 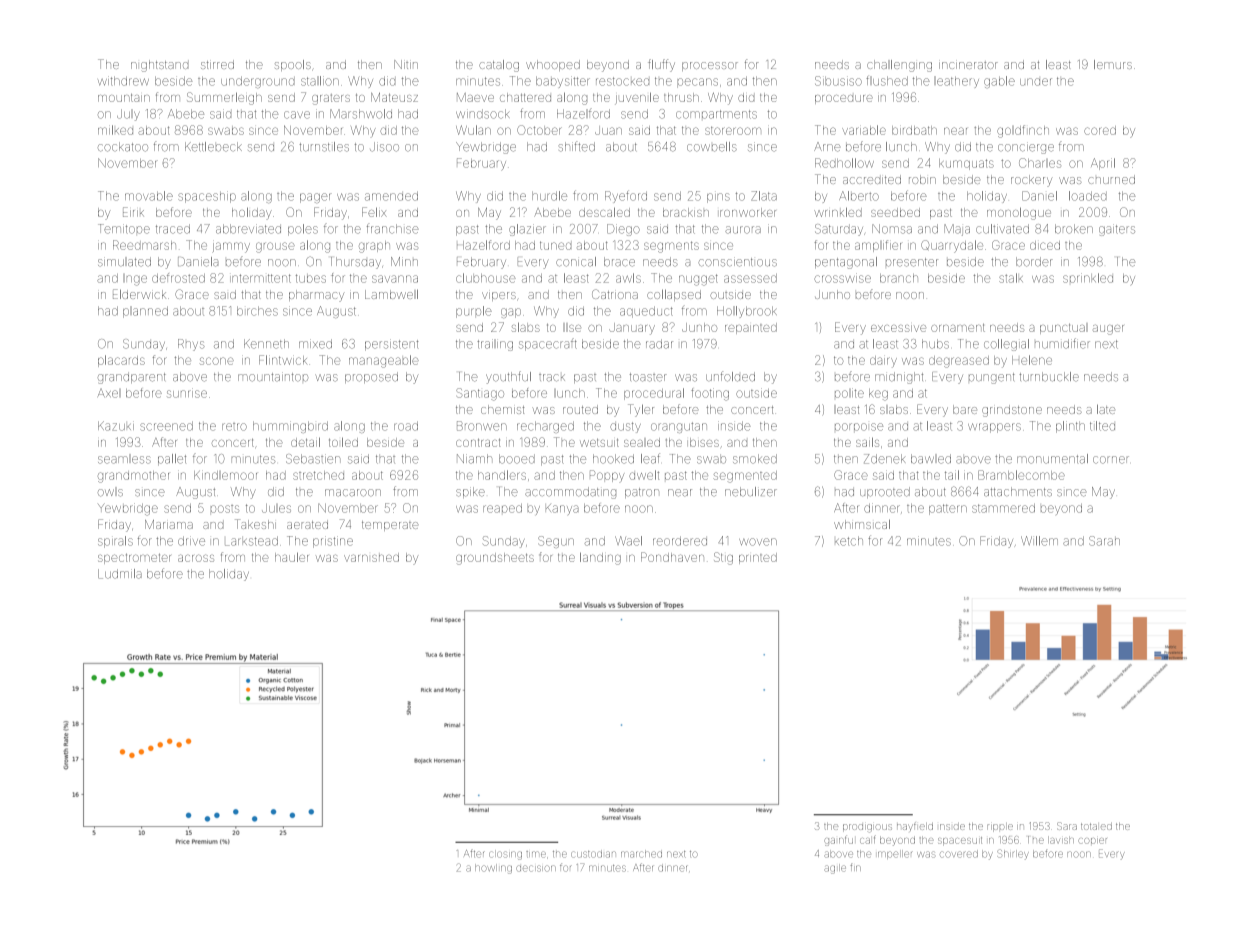 I want to click on Santiago, so click(x=480, y=394).
